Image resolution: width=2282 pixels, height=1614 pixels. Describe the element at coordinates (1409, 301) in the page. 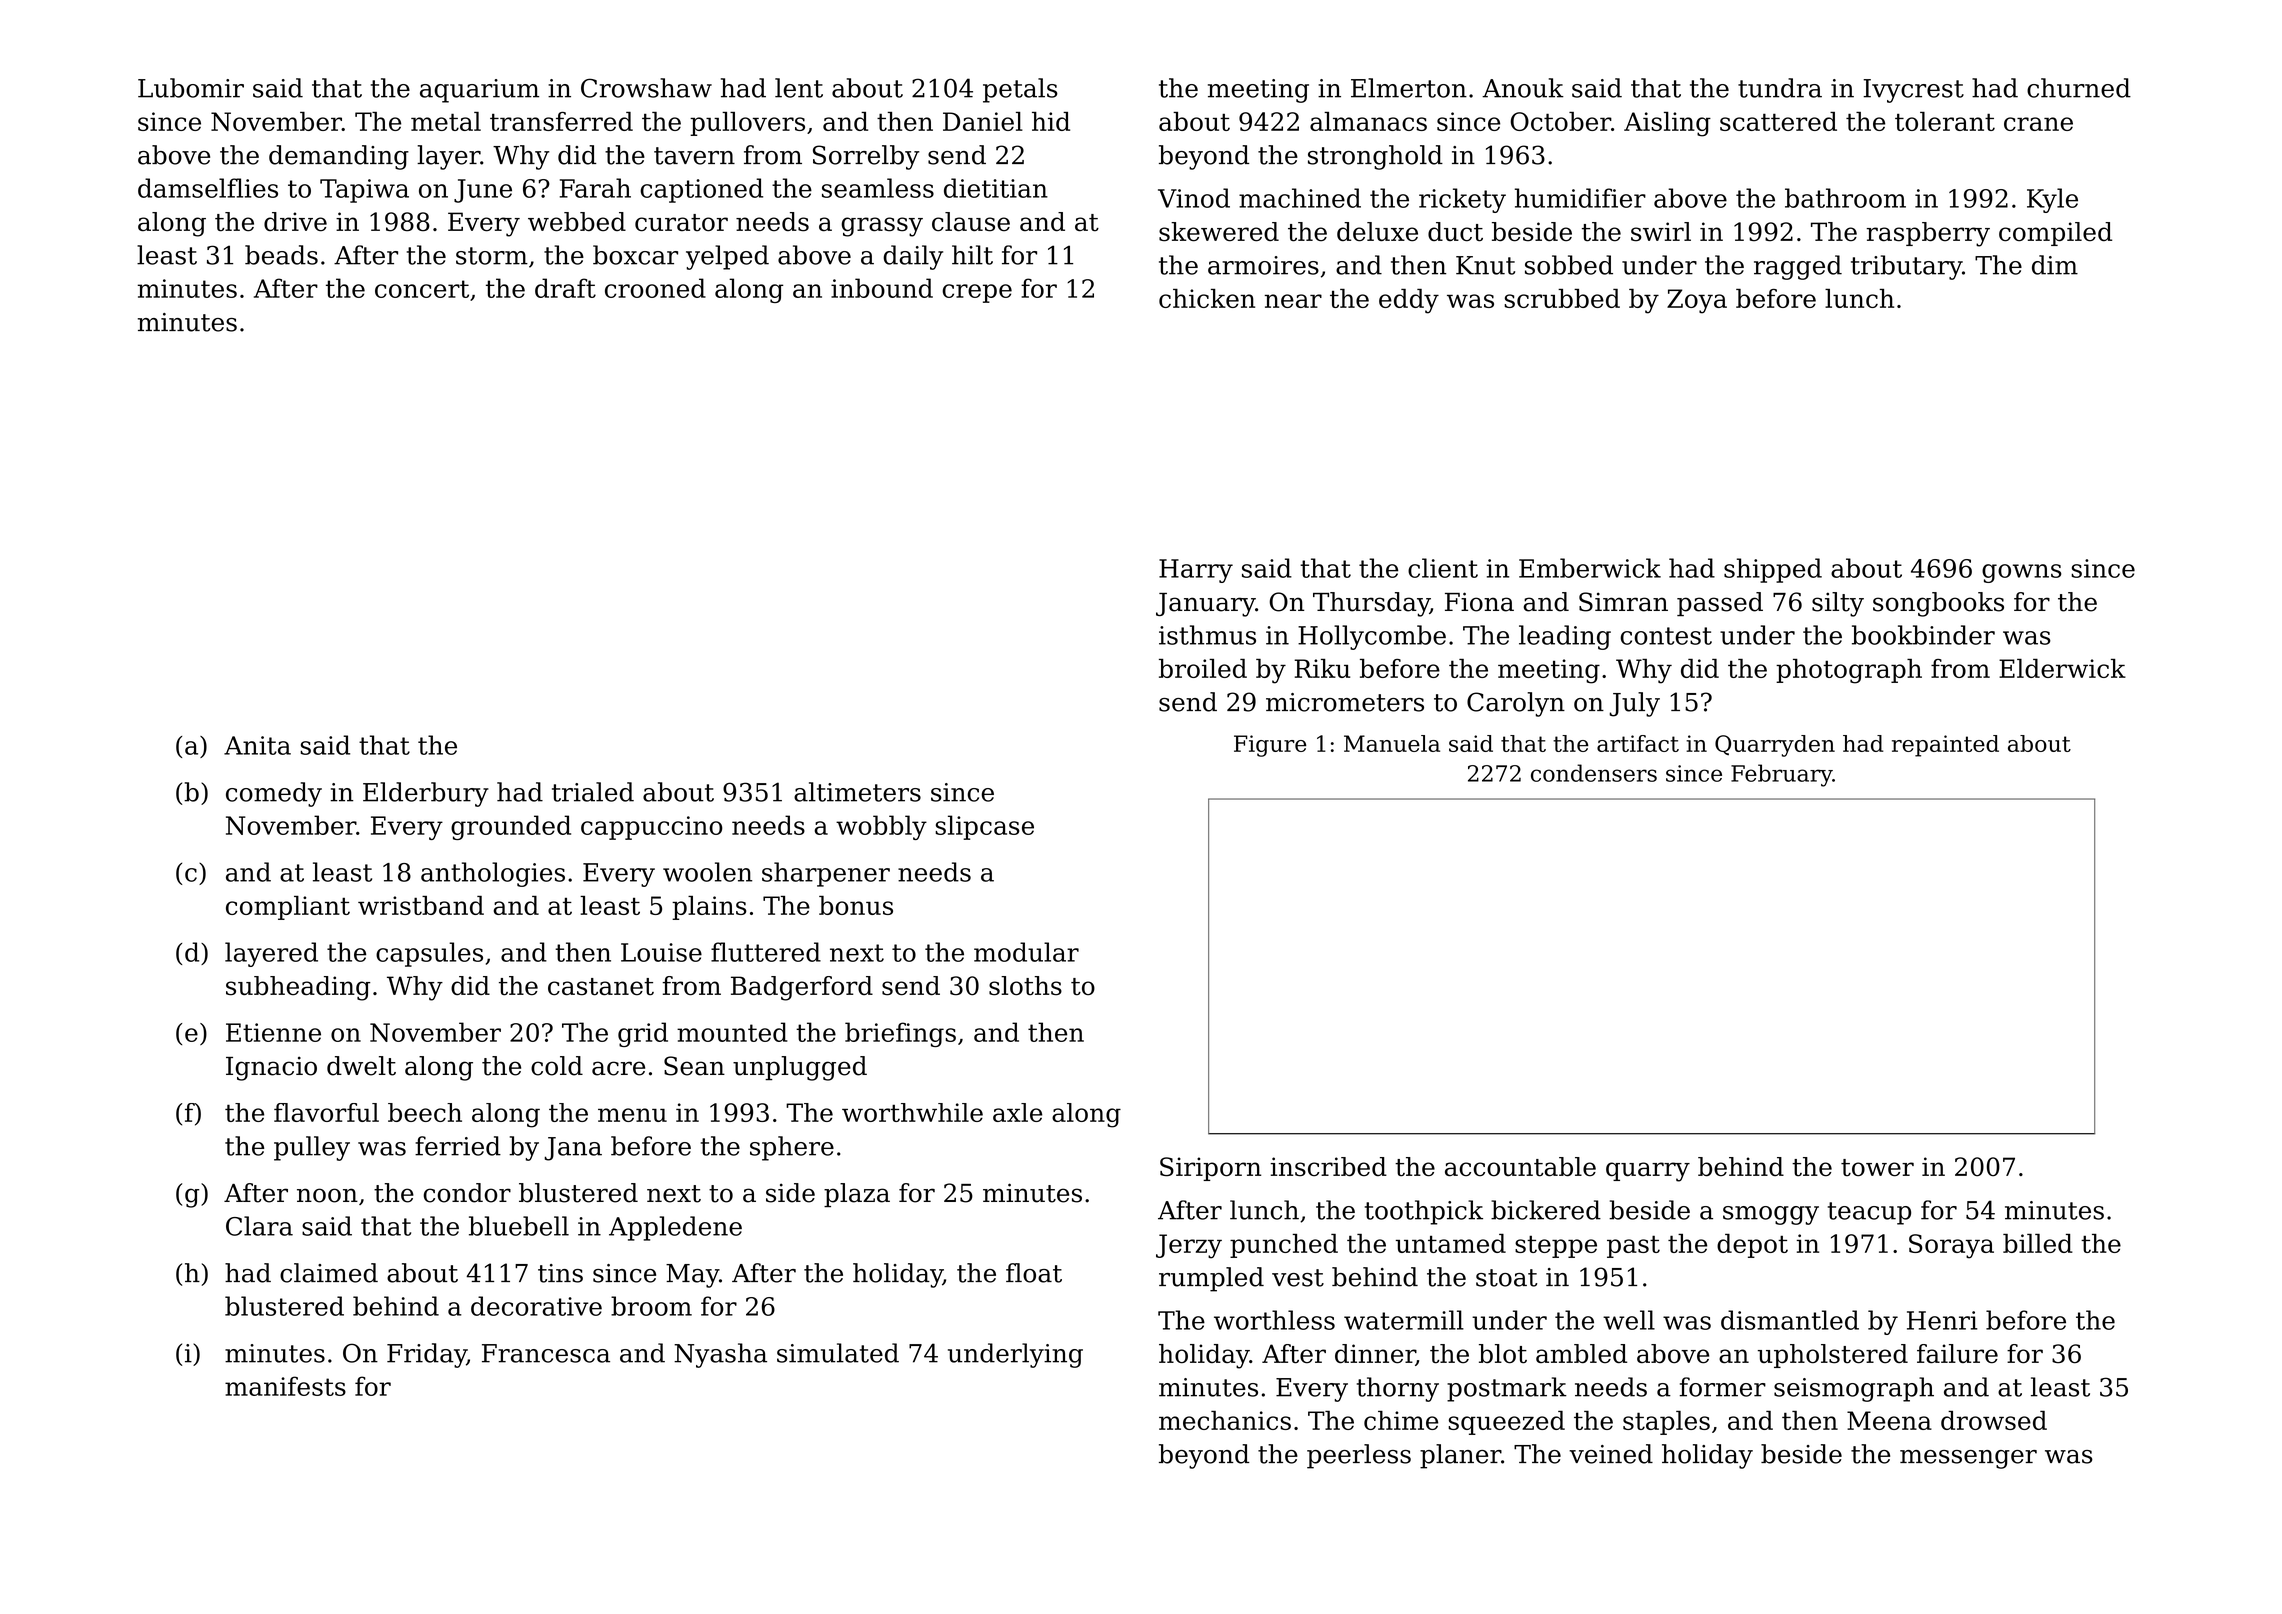

I see `eddy` at that location.
